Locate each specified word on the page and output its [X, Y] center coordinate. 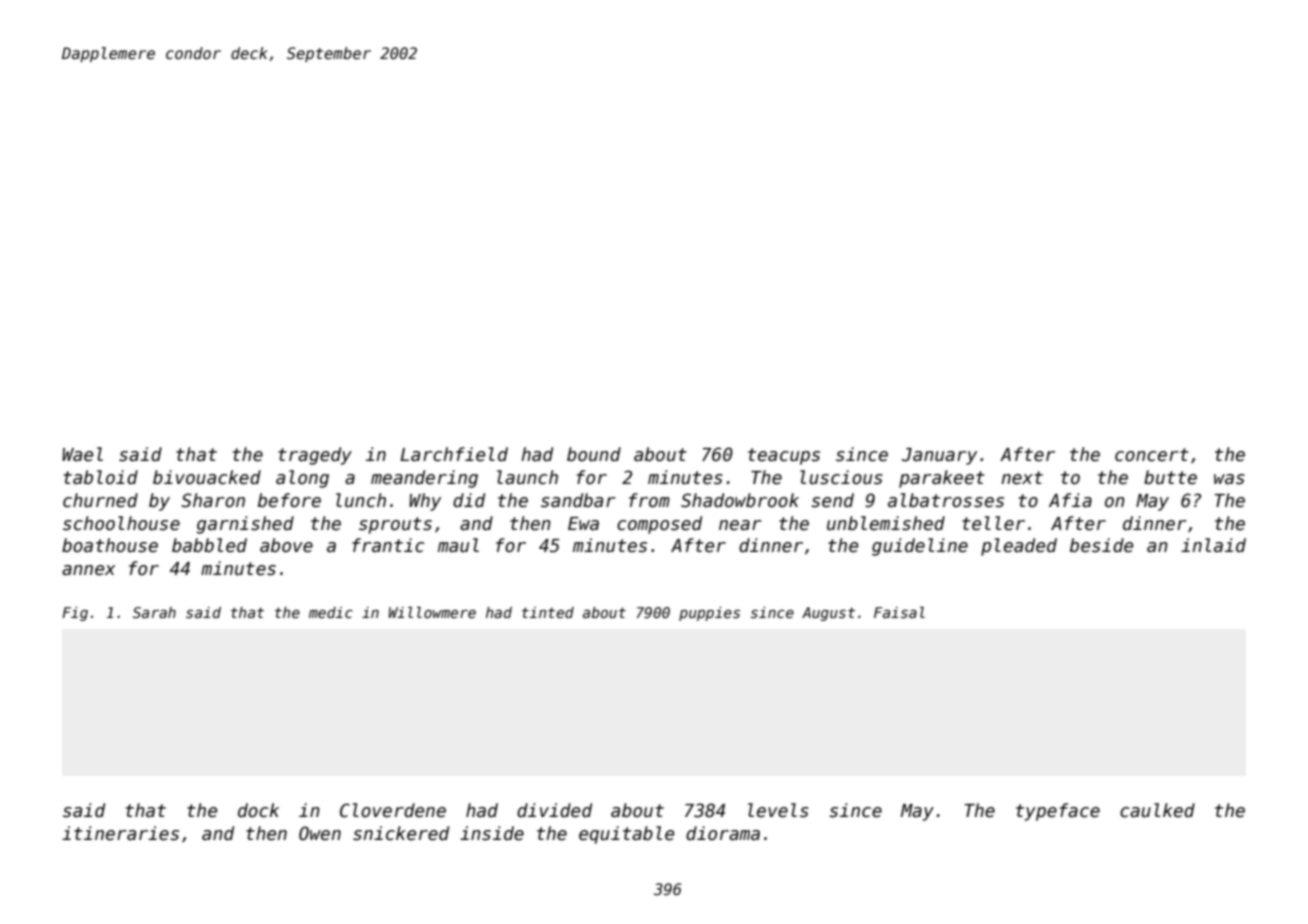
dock [258, 810]
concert [1152, 455]
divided [554, 810]
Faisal [899, 612]
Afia [1070, 500]
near [740, 525]
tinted [548, 612]
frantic [388, 545]
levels [778, 810]
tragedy [315, 456]
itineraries [120, 833]
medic [331, 612]
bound [594, 454]
